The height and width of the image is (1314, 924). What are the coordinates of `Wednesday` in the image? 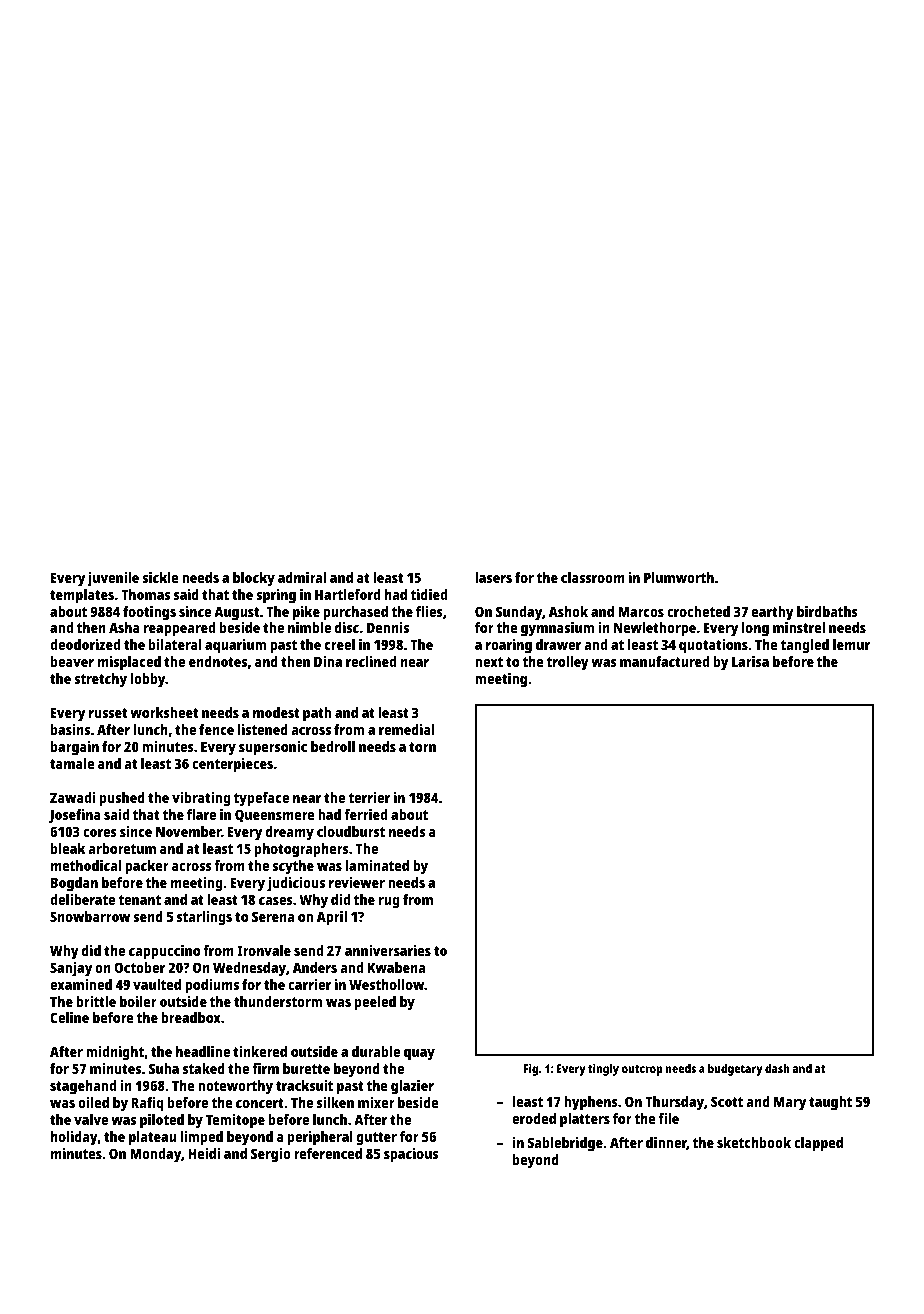 It's located at (249, 969).
